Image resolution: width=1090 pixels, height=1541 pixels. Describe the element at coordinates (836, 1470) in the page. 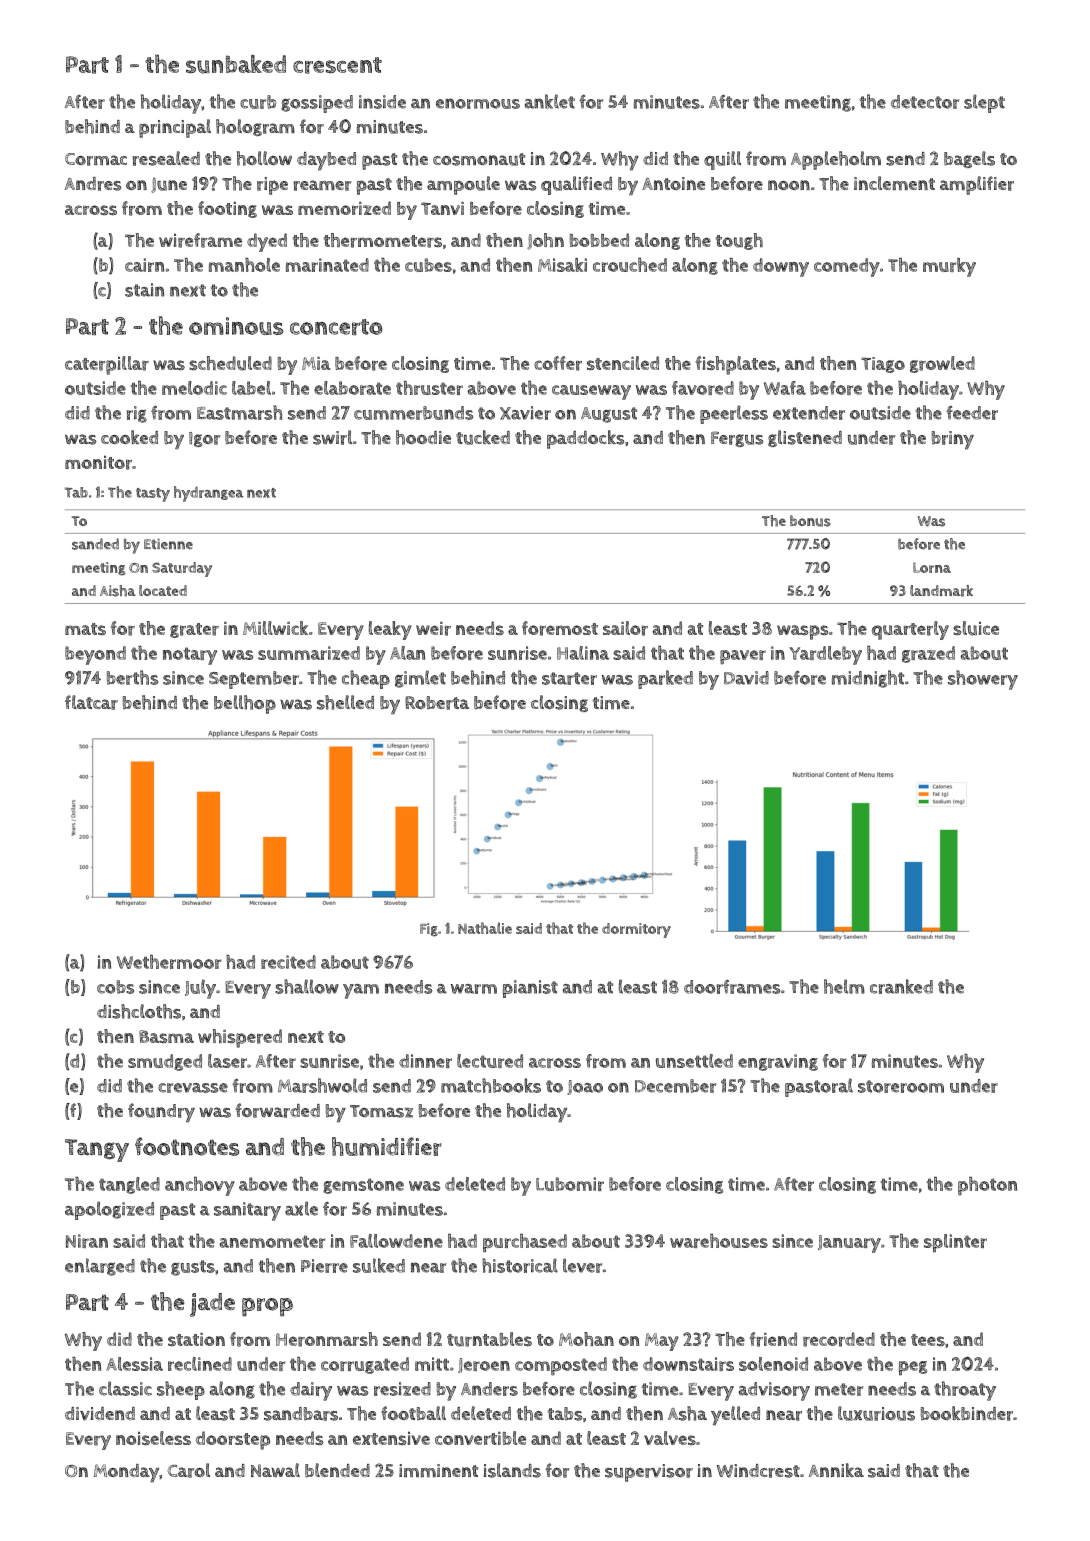

I see `Annika` at that location.
